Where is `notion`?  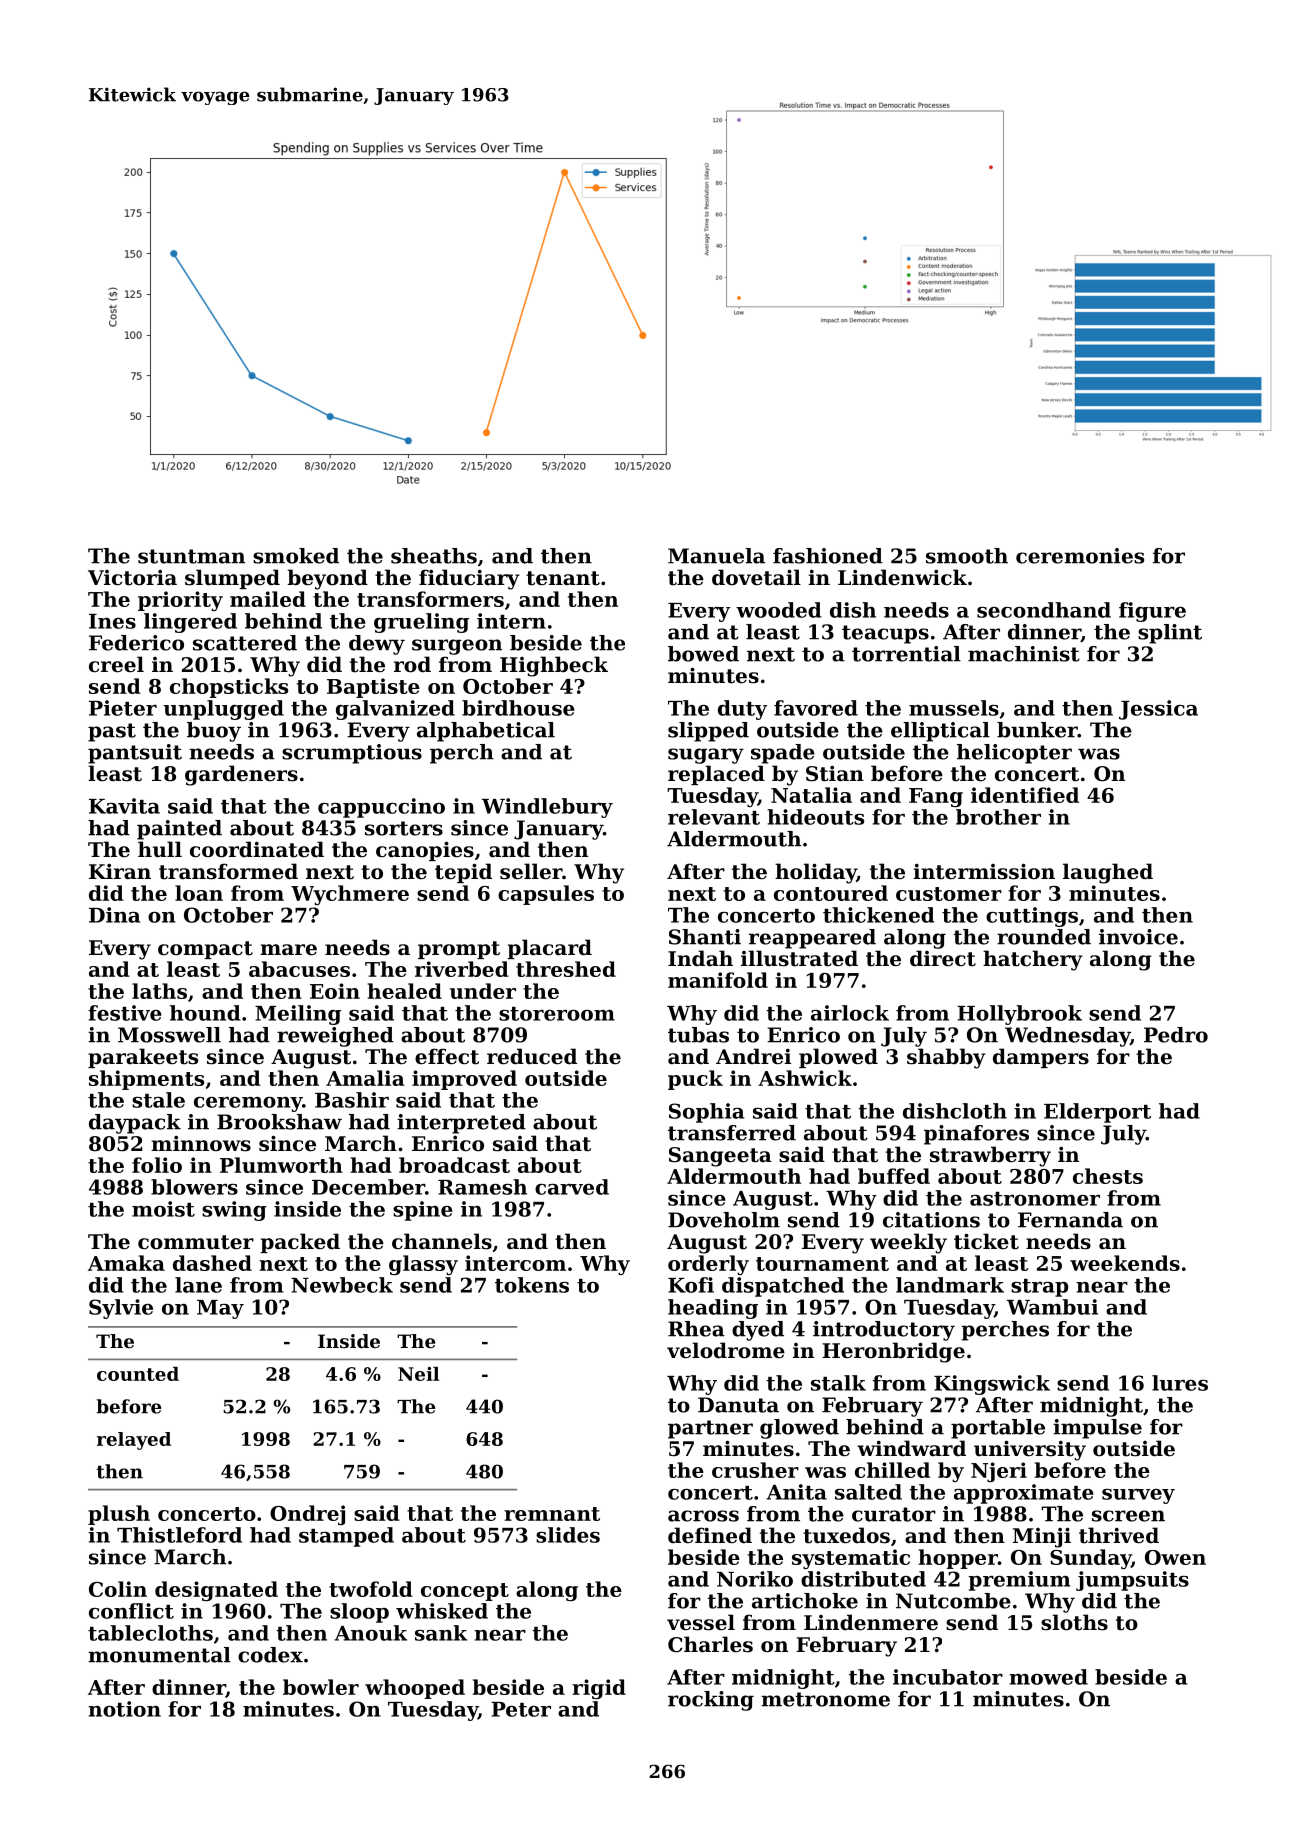 notion is located at coordinates (124, 1709).
